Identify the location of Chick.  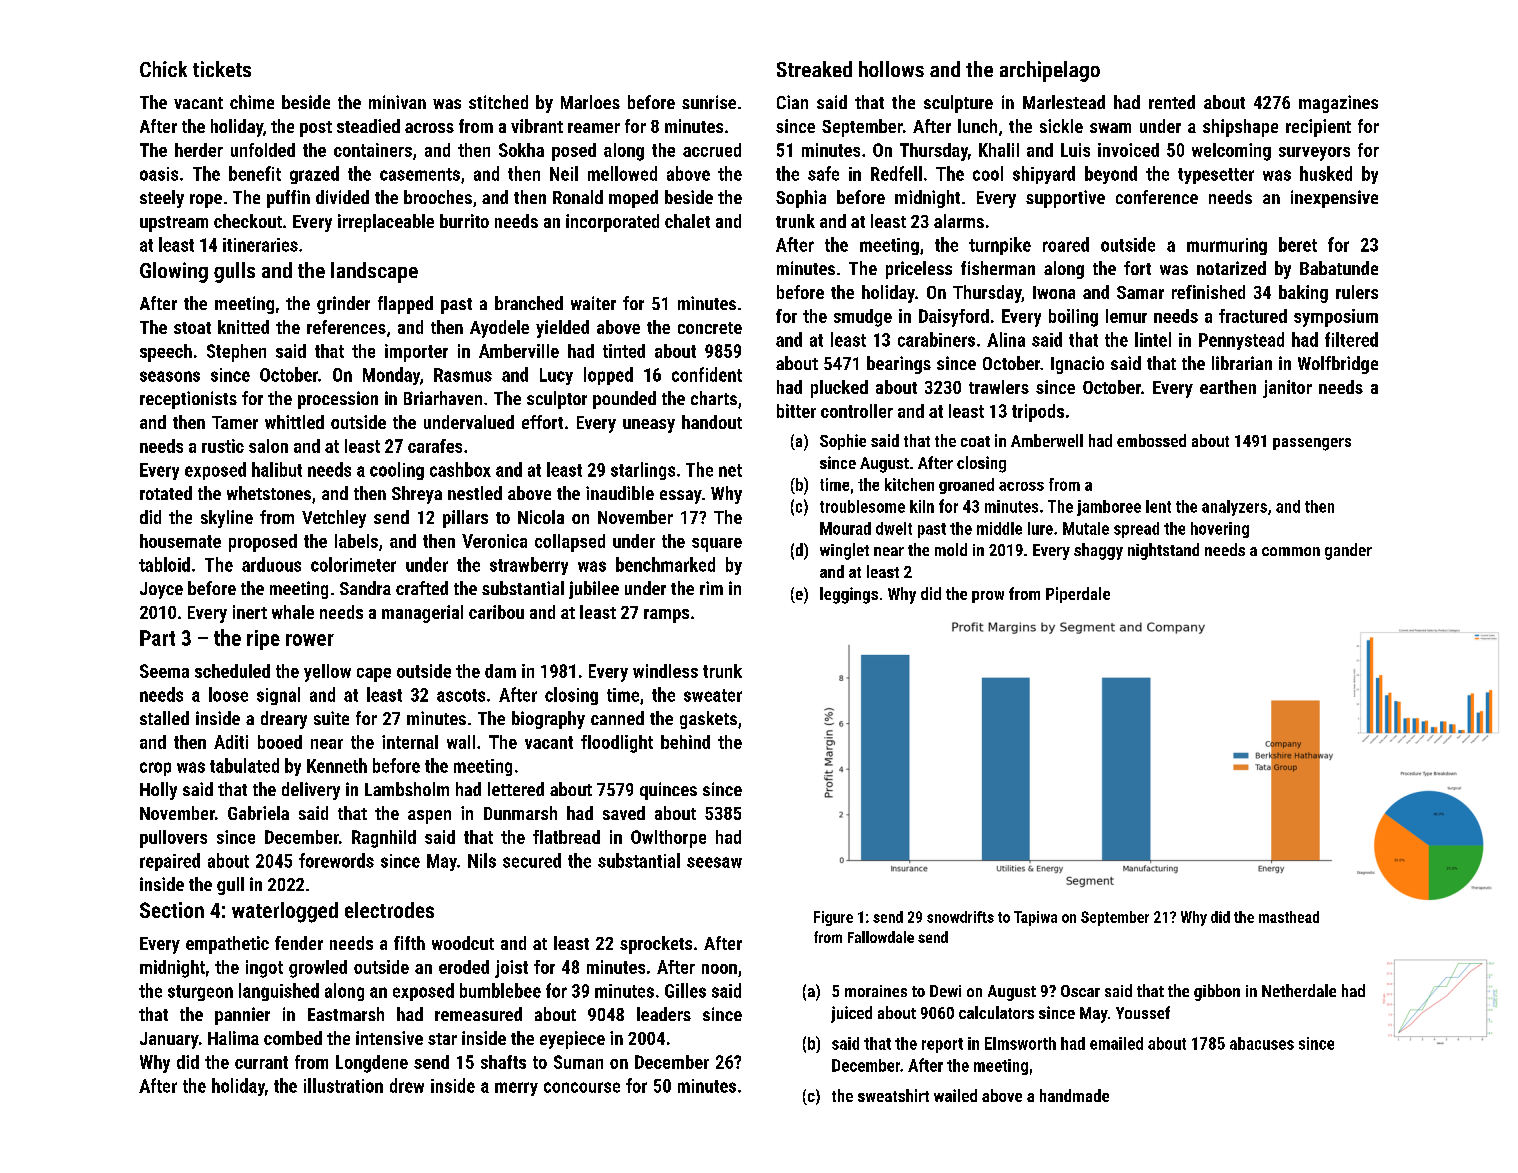
(163, 69).
